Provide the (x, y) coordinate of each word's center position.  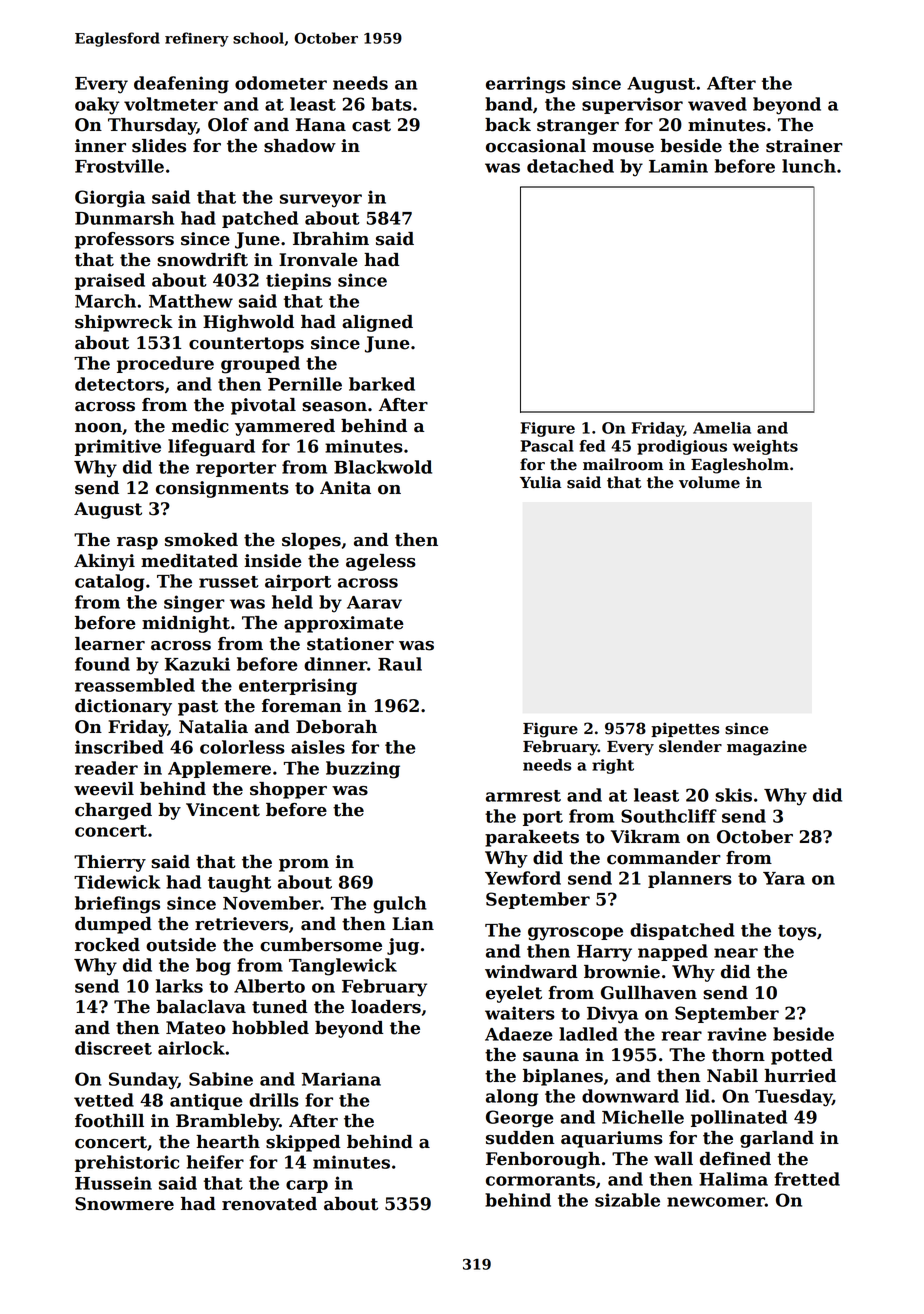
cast (371, 125)
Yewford (523, 878)
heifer (215, 1162)
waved (717, 104)
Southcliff (669, 816)
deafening (181, 85)
